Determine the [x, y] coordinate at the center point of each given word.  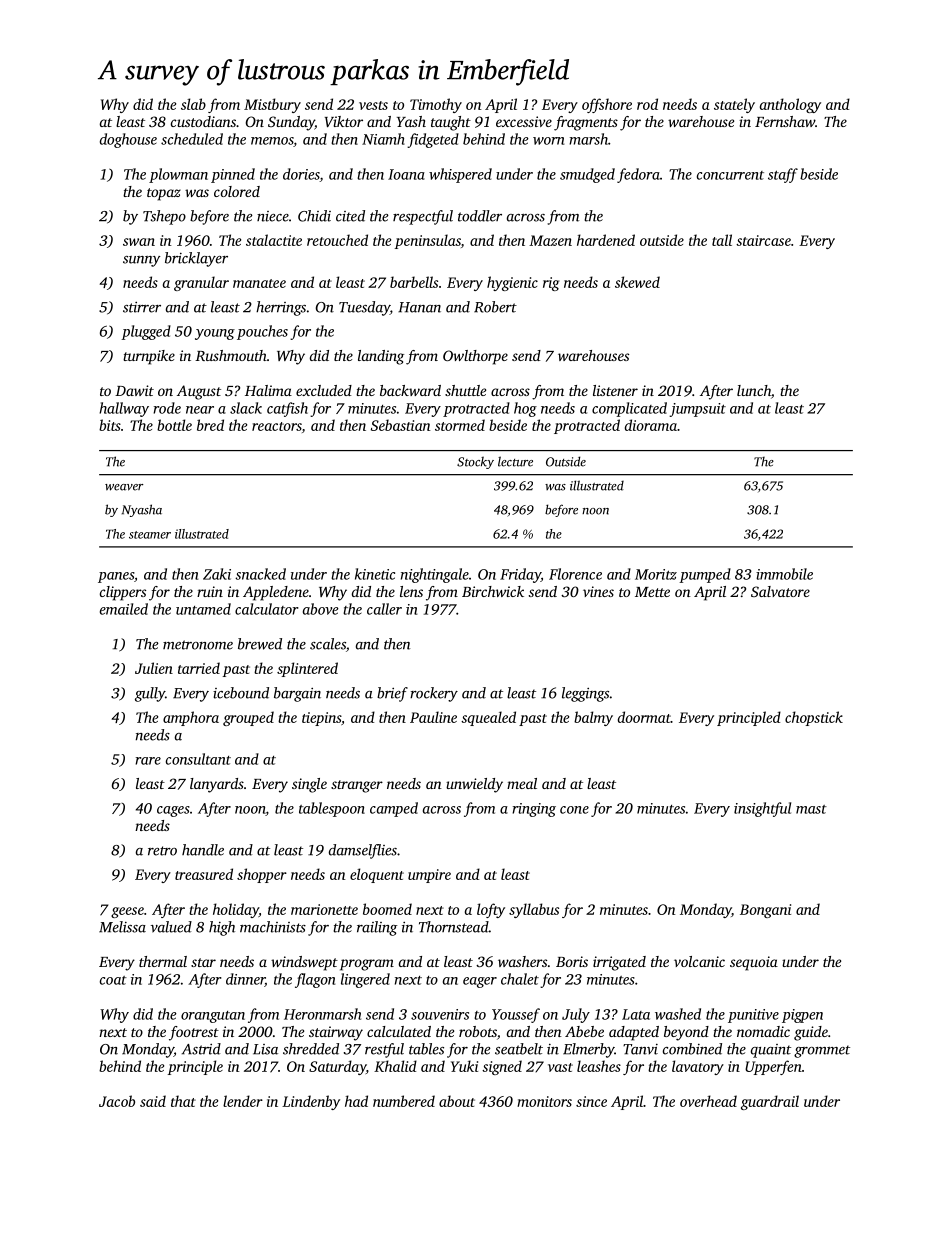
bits [110, 425]
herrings [281, 308]
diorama [651, 425]
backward [410, 390]
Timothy [436, 105]
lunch [754, 390]
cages [173, 811]
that [183, 1101]
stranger [357, 786]
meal [522, 783]
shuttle [465, 390]
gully [150, 694]
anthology [790, 105]
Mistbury [272, 105]
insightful [762, 809]
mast [811, 809]
